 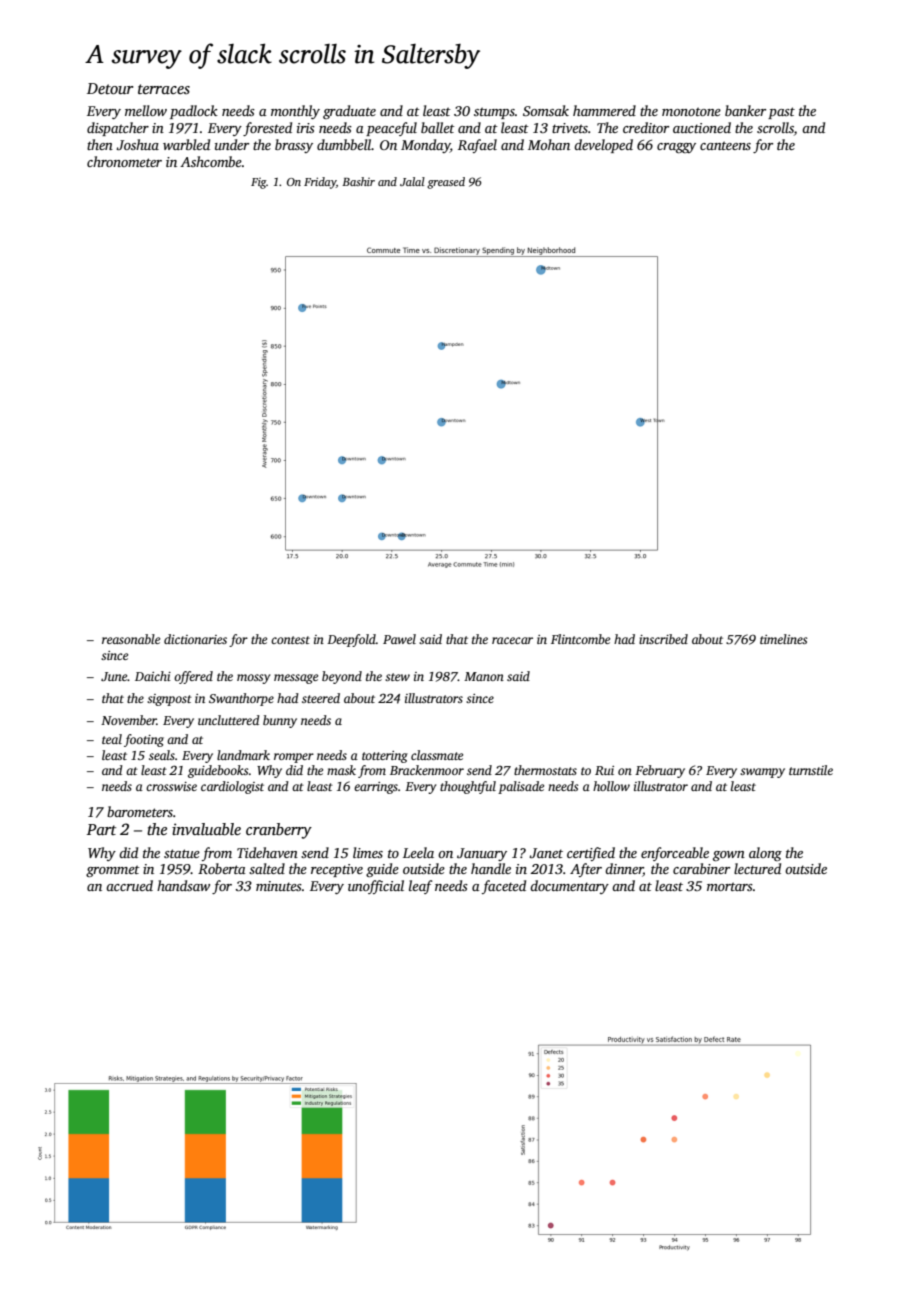 I want to click on Manon, so click(x=484, y=676).
